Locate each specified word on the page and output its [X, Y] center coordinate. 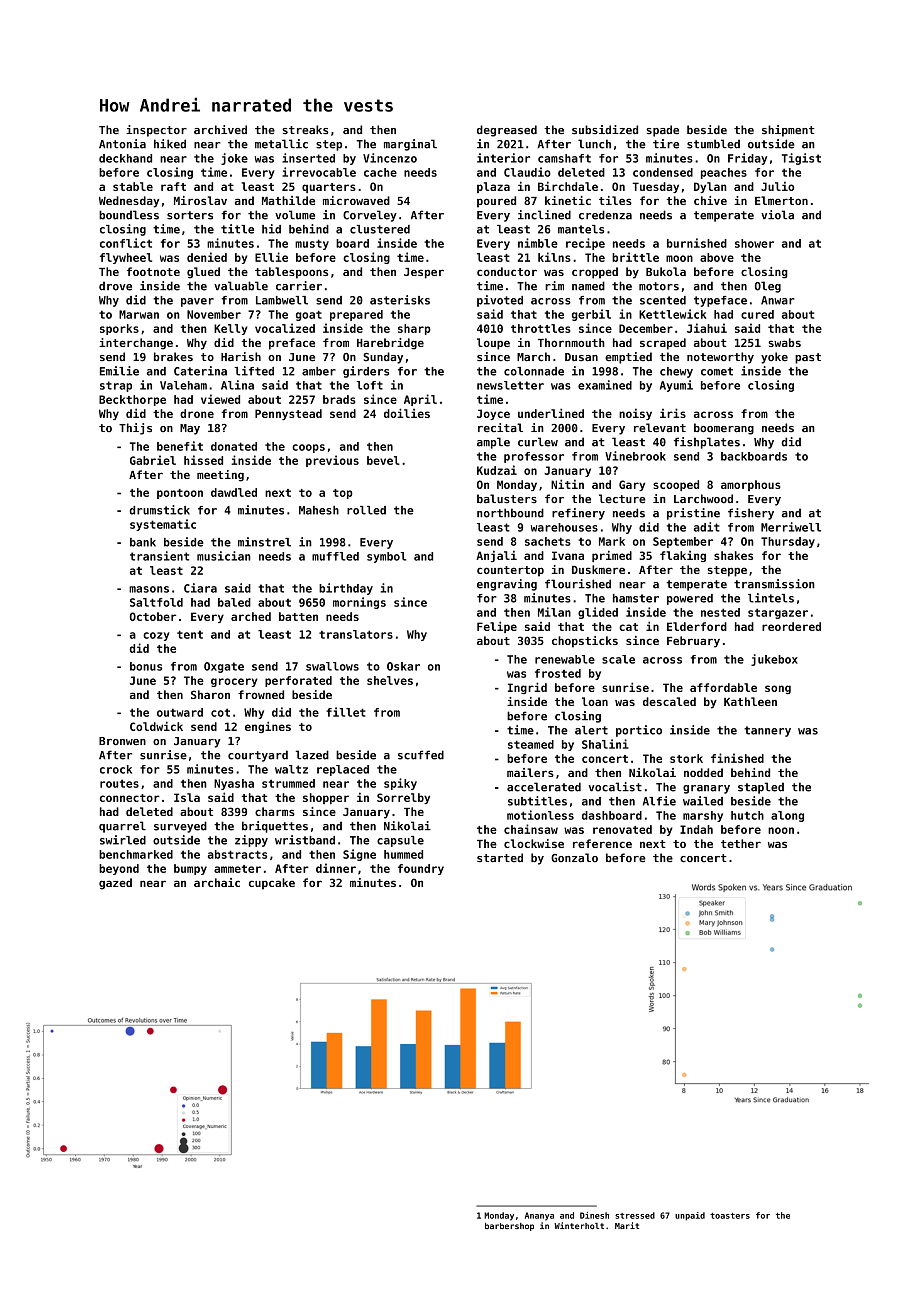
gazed [115, 884]
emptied [628, 358]
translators [356, 634]
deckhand [125, 158]
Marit [627, 1225]
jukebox [774, 660]
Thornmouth [571, 342]
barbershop [509, 1227]
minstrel [264, 542]
